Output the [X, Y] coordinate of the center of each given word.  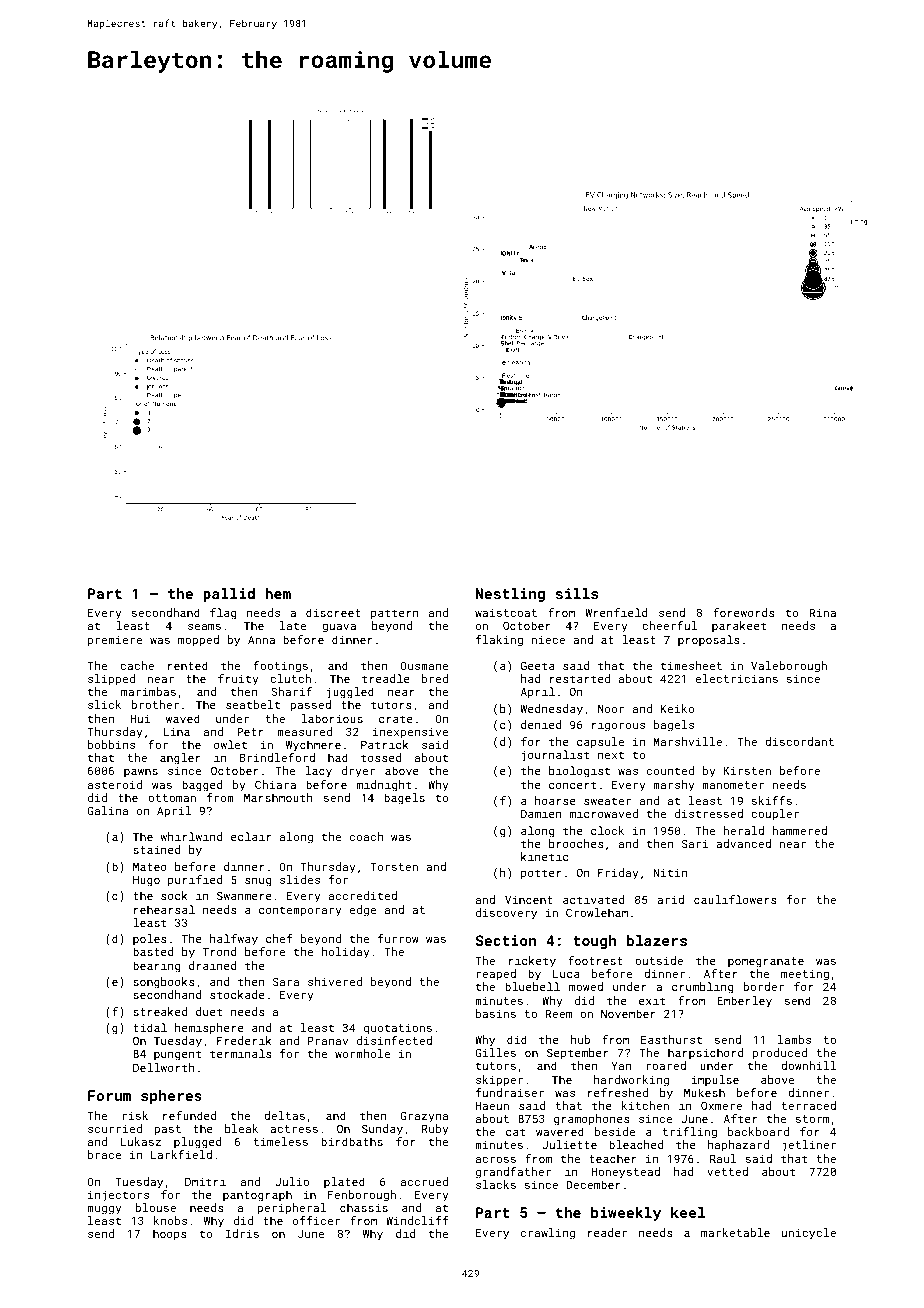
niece [548, 639]
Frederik [244, 1040]
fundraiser [510, 1092]
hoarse [555, 800]
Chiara [275, 784]
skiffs [772, 800]
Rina [823, 612]
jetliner [809, 1146]
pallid [229, 595]
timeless [280, 1141]
